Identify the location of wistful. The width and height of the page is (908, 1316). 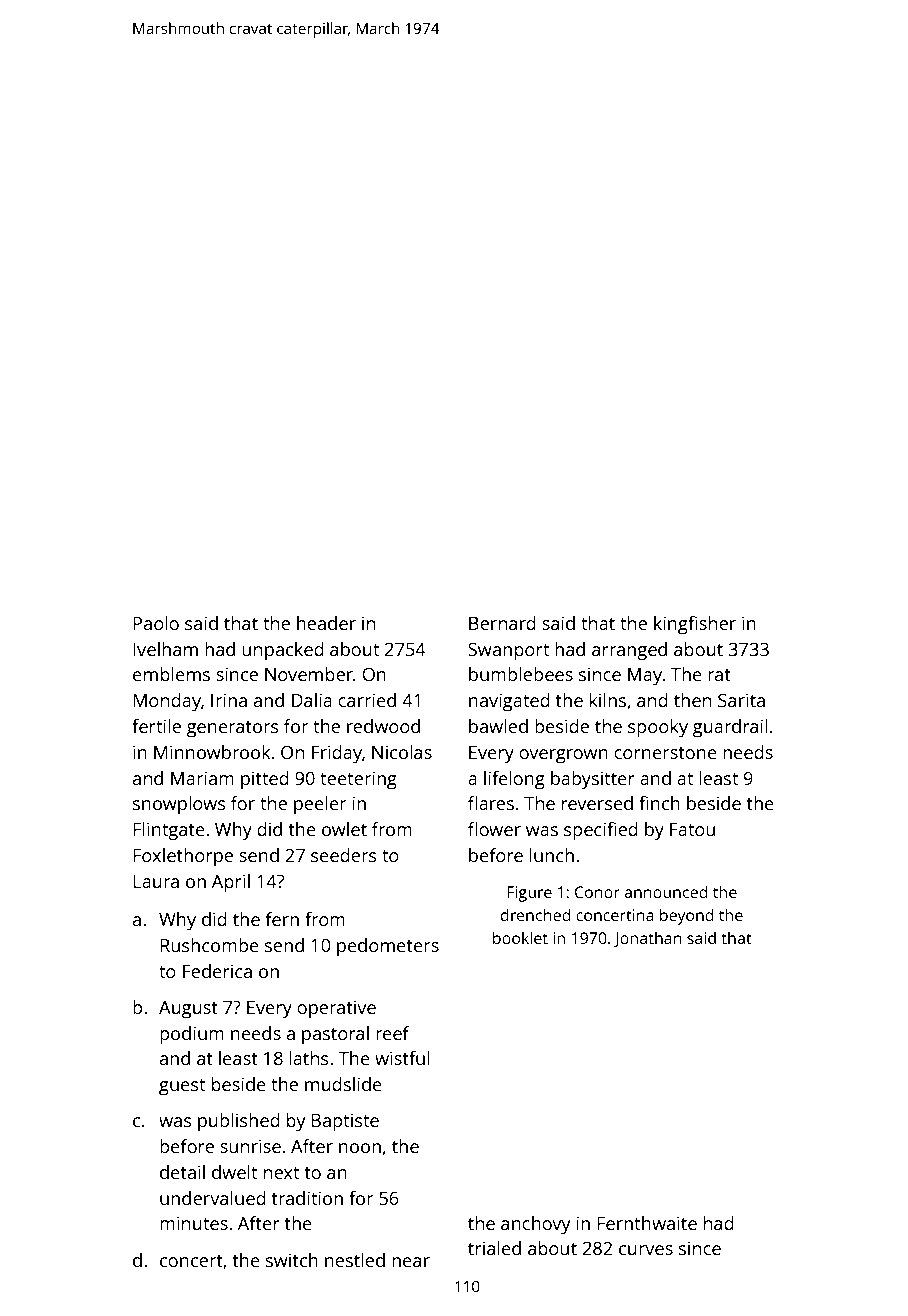
(402, 1058).
